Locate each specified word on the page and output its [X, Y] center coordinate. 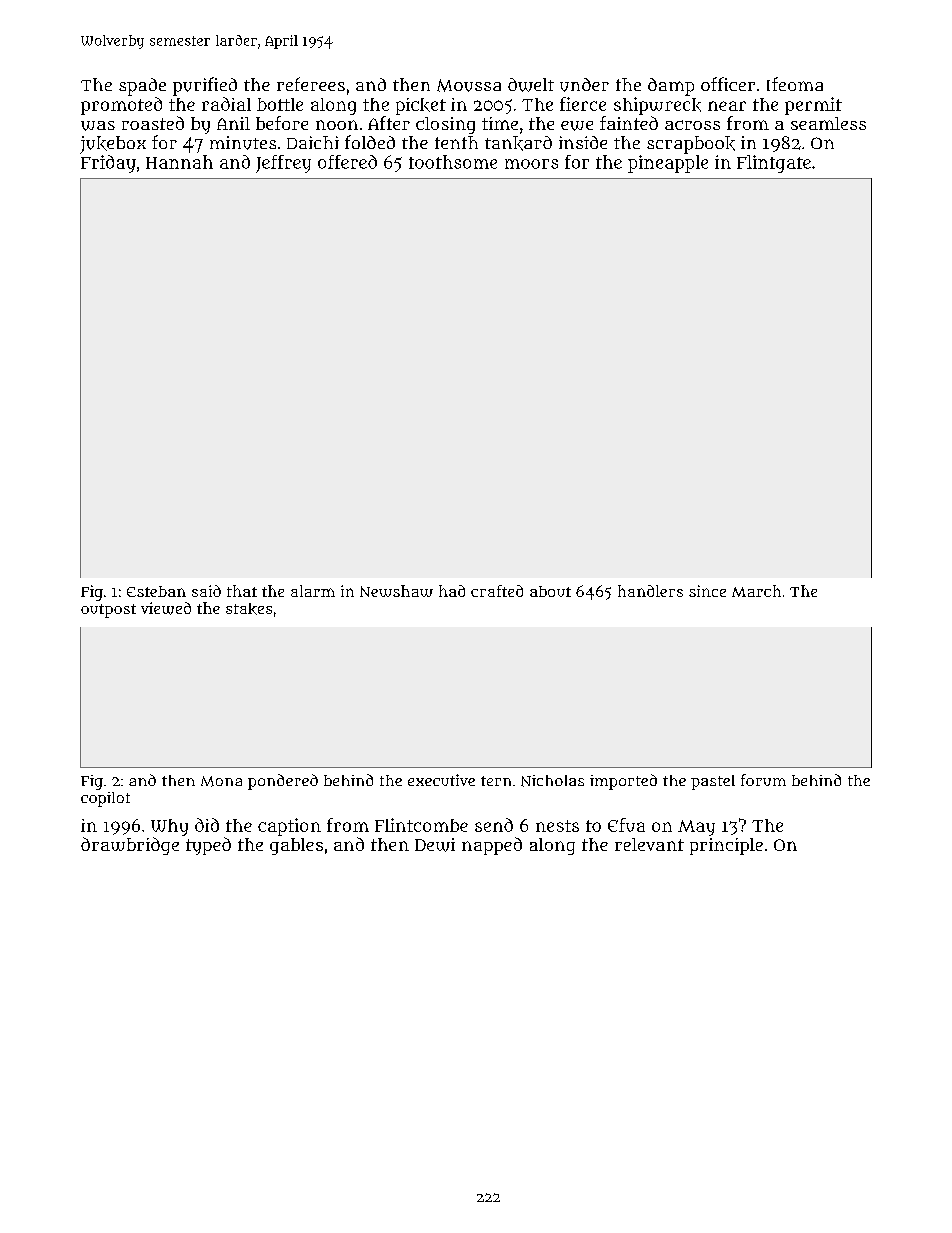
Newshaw [396, 591]
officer [728, 84]
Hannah [179, 162]
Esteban [156, 591]
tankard [518, 143]
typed [208, 846]
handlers [650, 591]
